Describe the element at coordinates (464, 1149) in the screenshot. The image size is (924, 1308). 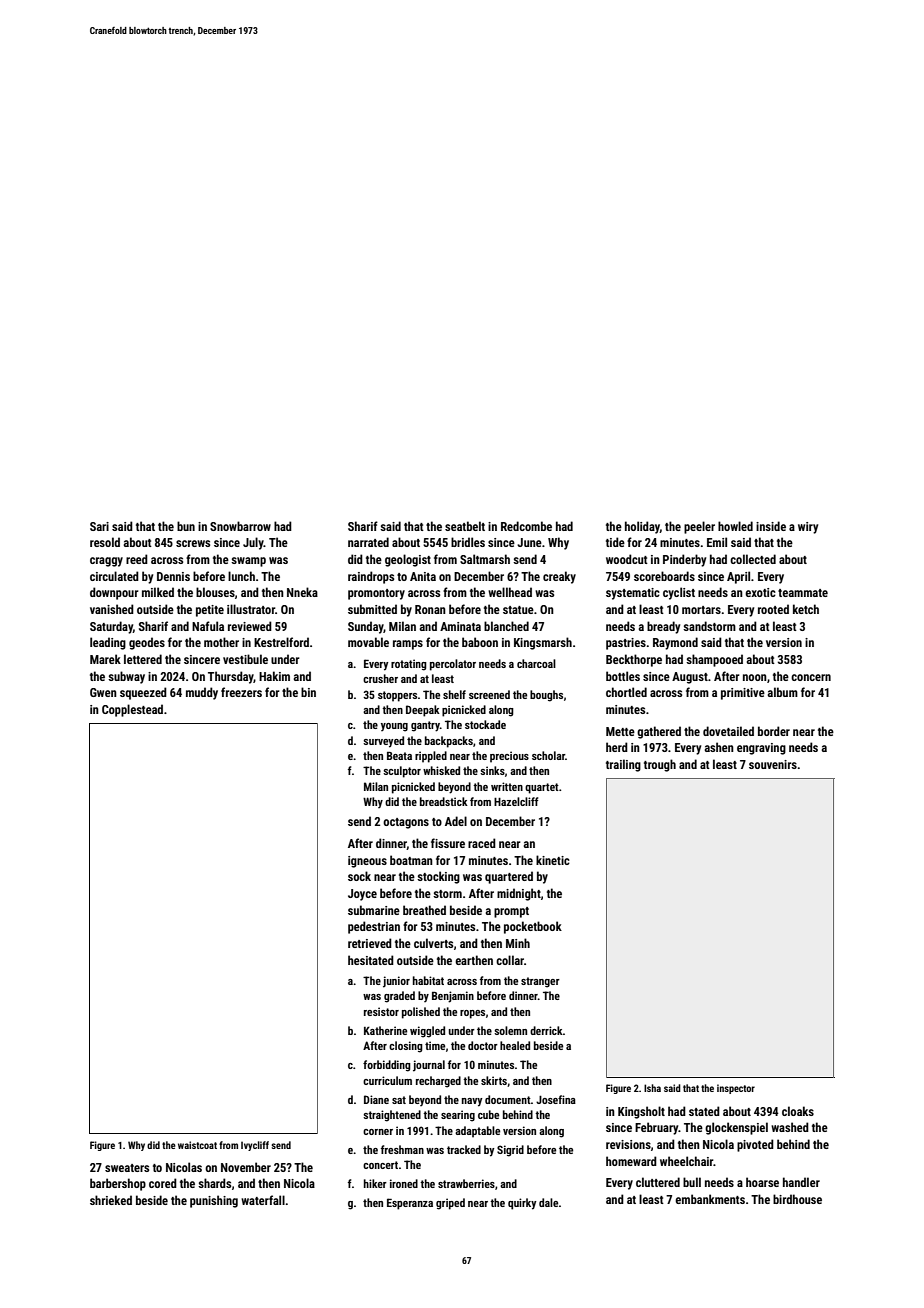
I see `tracked` at that location.
